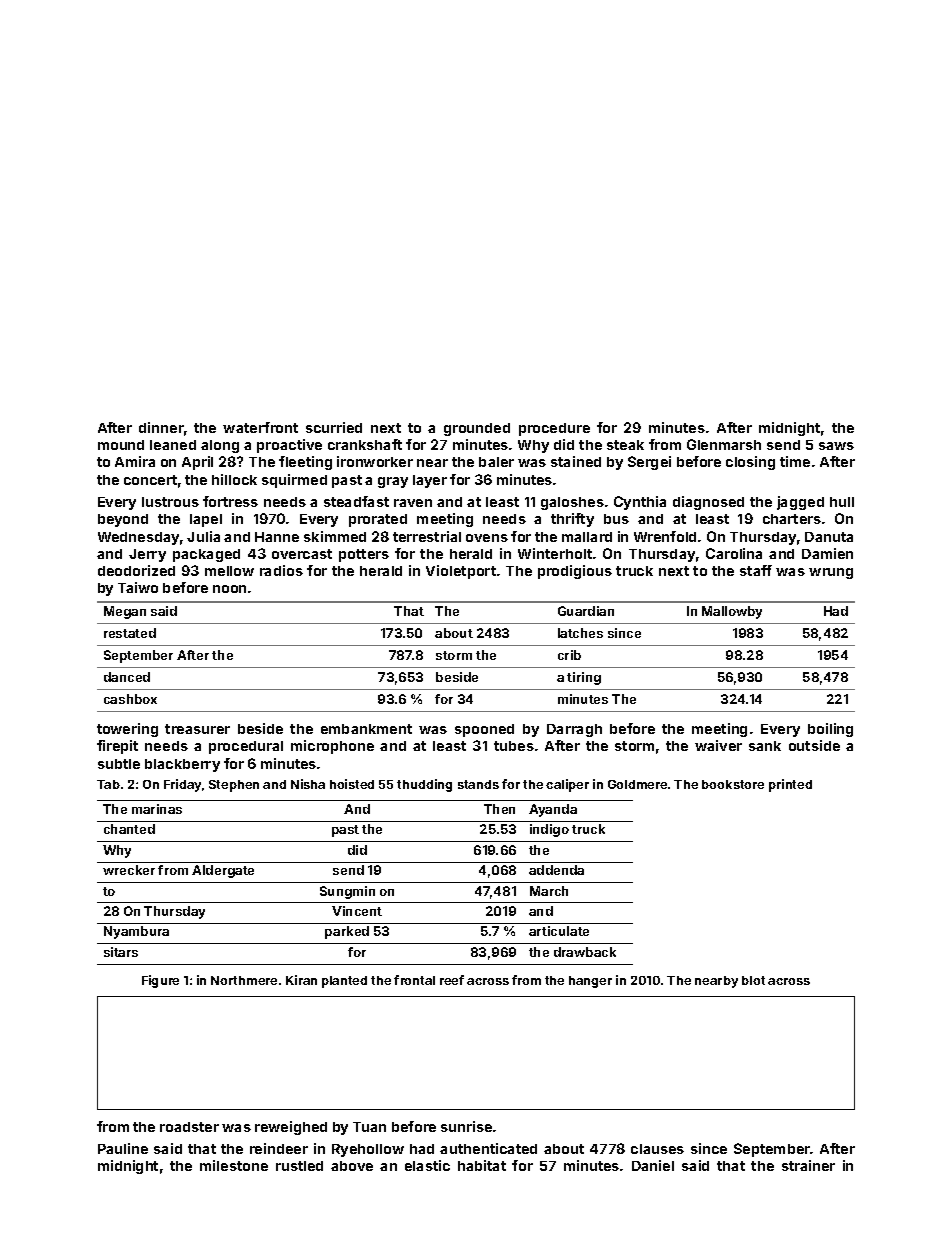 This screenshot has width=952, height=1233. Describe the element at coordinates (427, 536) in the screenshot. I see `terrestrial` at that location.
